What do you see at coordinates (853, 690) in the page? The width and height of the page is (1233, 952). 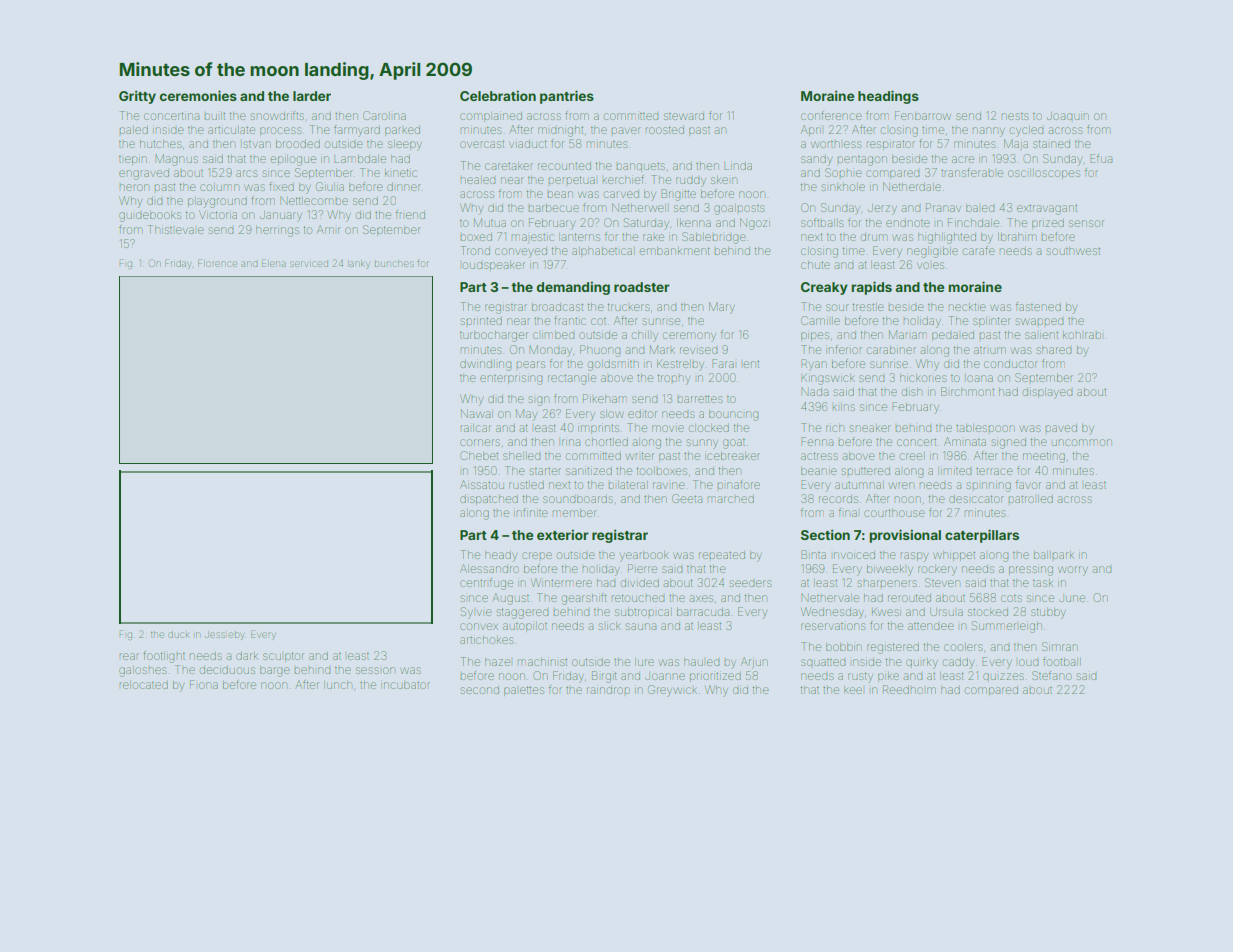 I see `keel` at bounding box center [853, 690].
